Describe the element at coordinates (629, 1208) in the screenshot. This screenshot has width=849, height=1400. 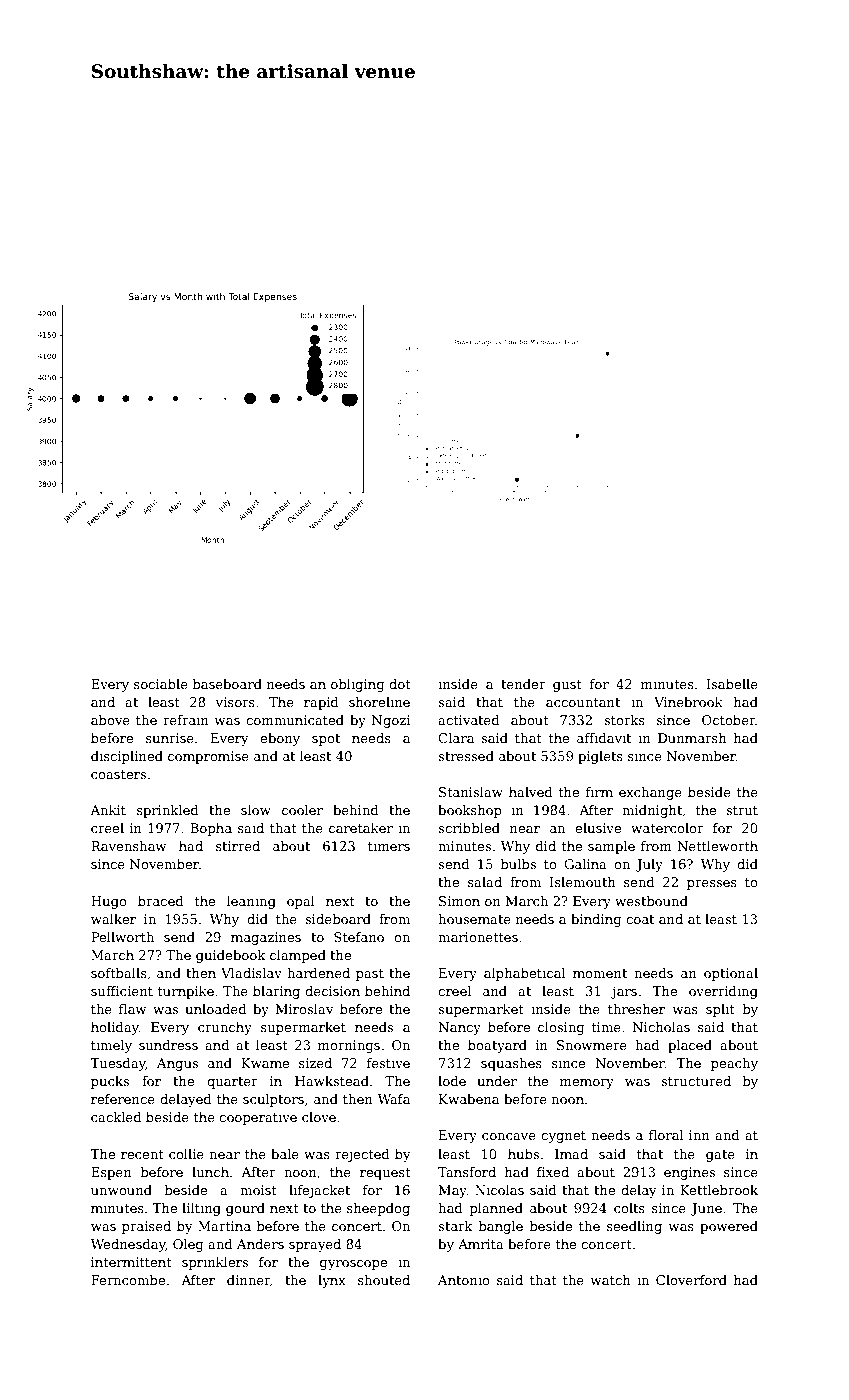
I see `colts` at that location.
